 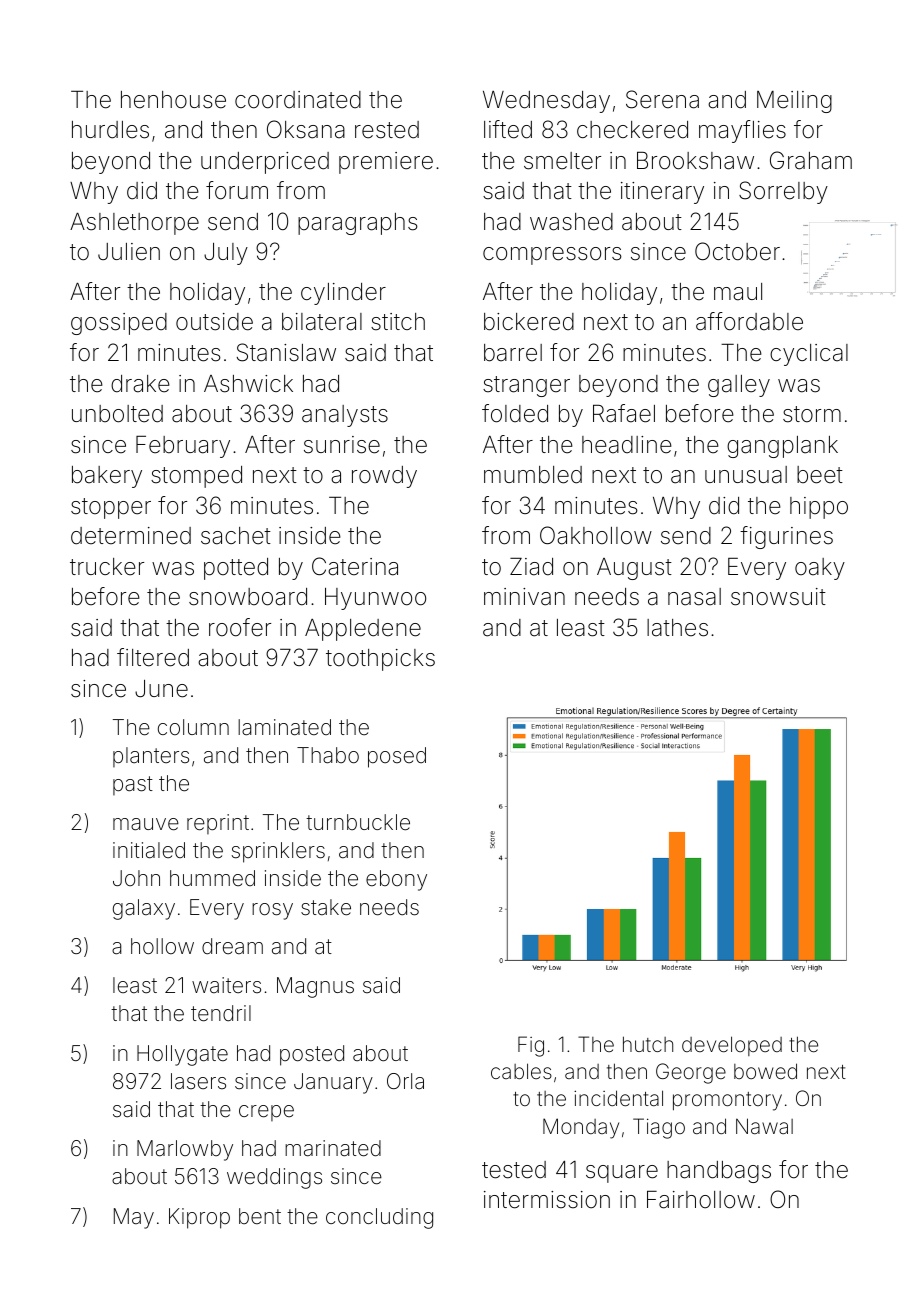 I want to click on cables, so click(x=521, y=1071).
